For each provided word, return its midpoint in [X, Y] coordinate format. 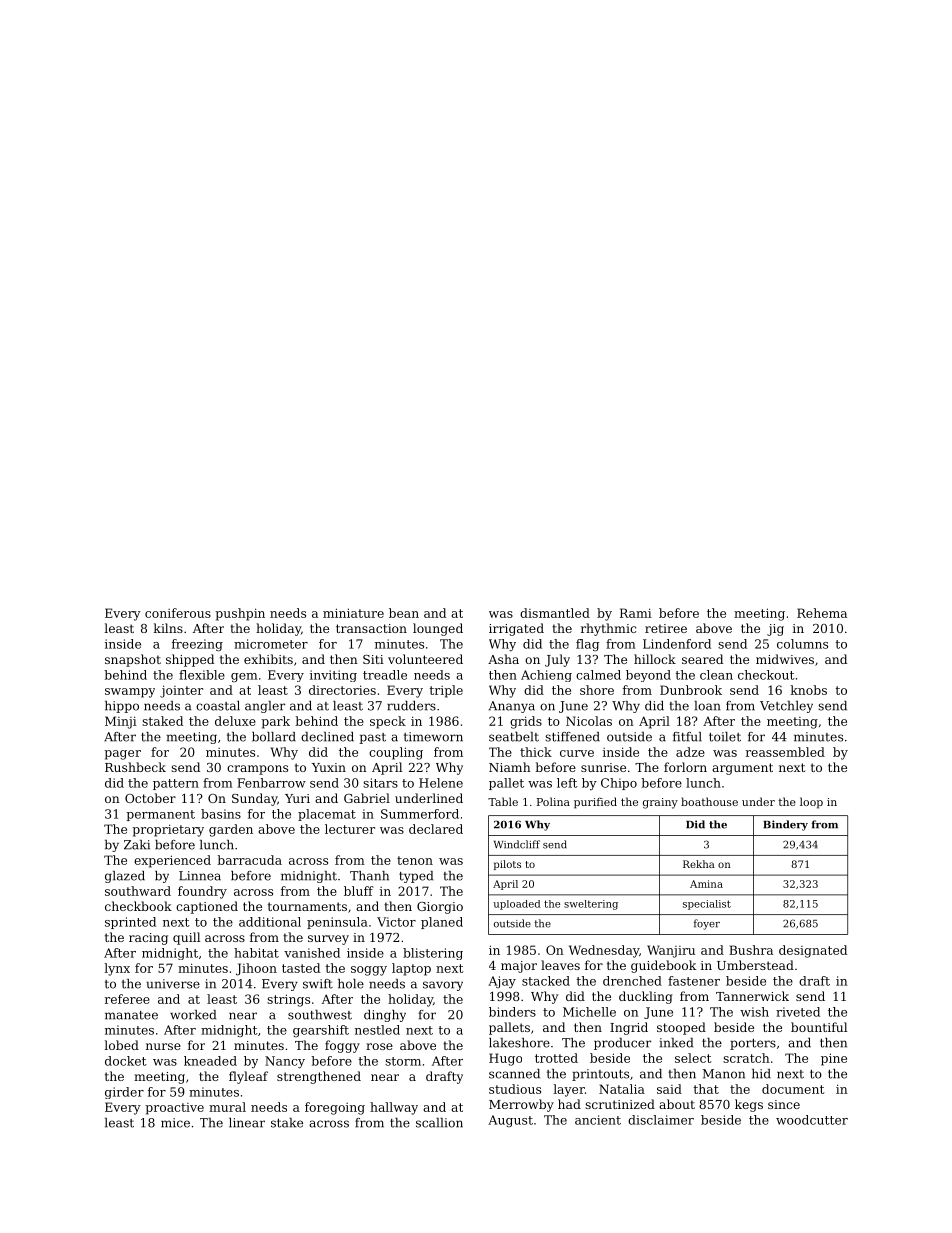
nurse [163, 1046]
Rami [636, 613]
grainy [660, 803]
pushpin [240, 614]
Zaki [137, 845]
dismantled [555, 613]
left [567, 783]
